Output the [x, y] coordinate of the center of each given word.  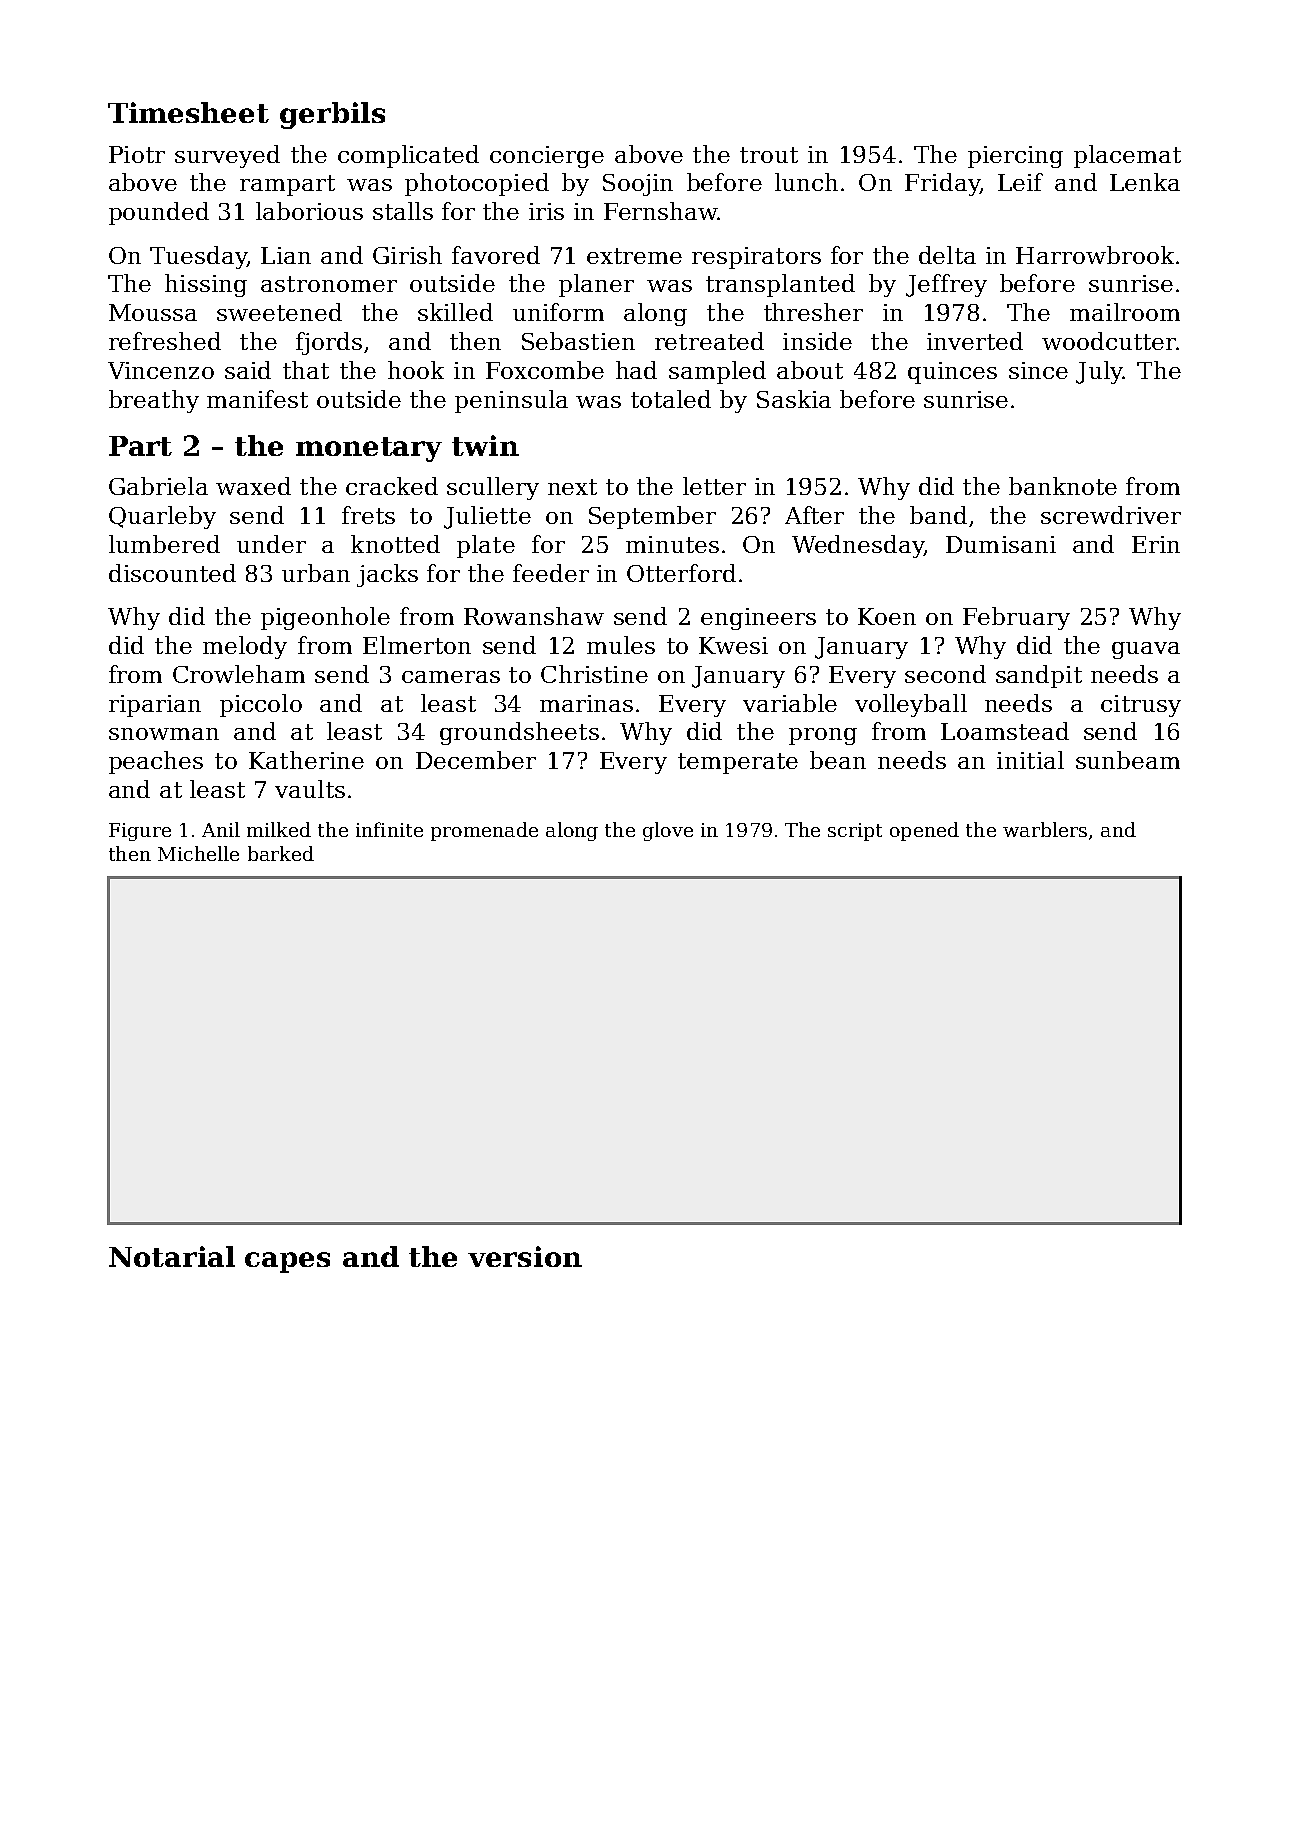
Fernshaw [661, 211]
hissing [206, 285]
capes [287, 1262]
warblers [1045, 829]
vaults [310, 789]
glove [668, 831]
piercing [1015, 157]
